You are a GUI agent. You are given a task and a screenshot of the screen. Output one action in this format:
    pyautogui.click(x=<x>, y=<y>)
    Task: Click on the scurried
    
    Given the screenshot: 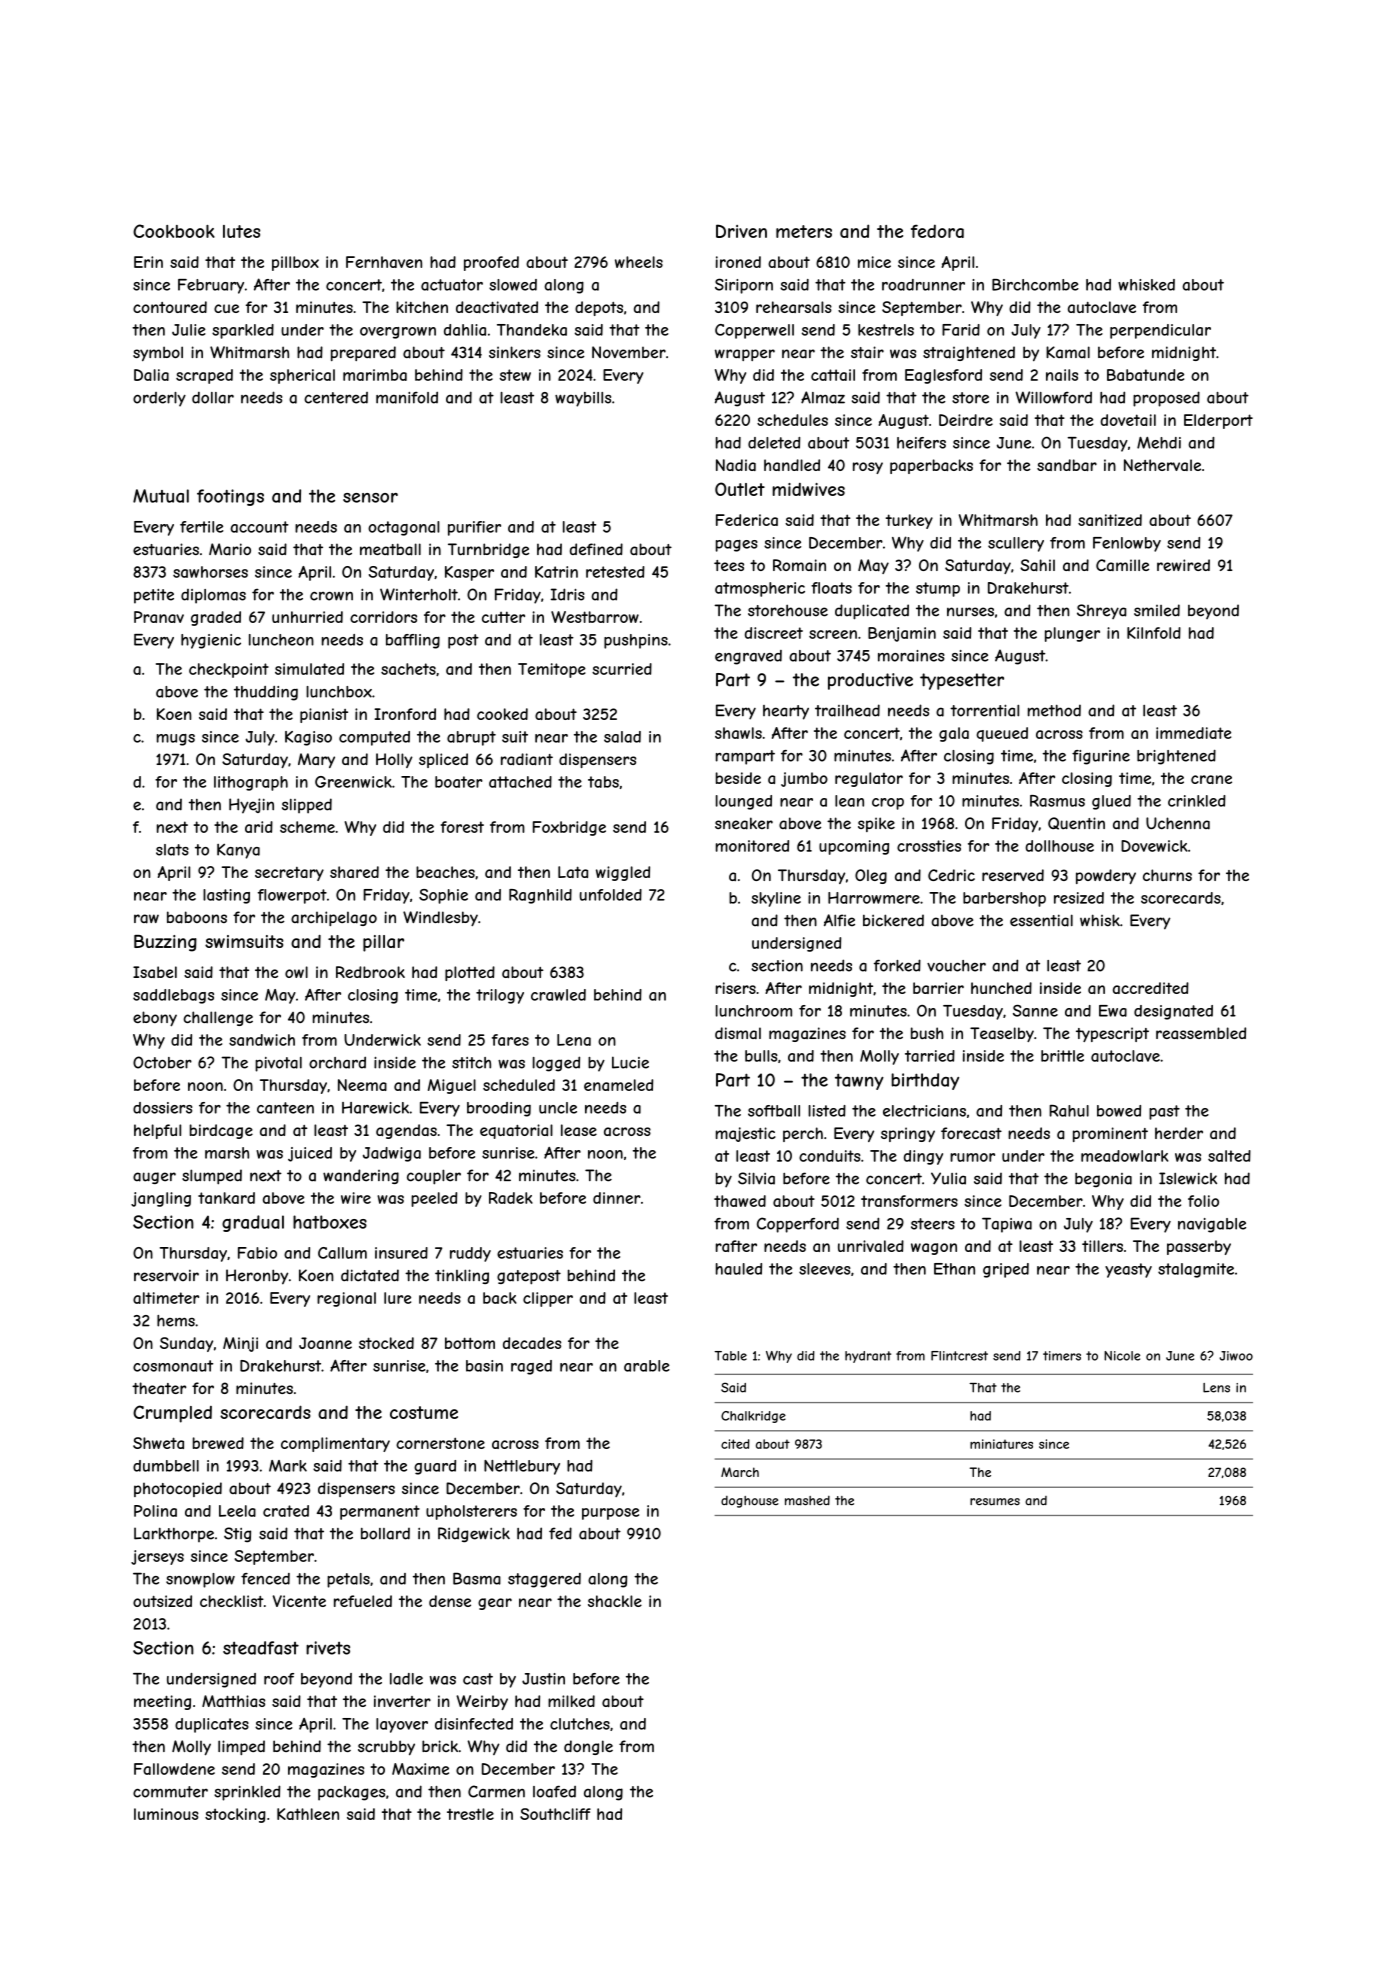 What is the action you would take?
    pyautogui.click(x=622, y=669)
